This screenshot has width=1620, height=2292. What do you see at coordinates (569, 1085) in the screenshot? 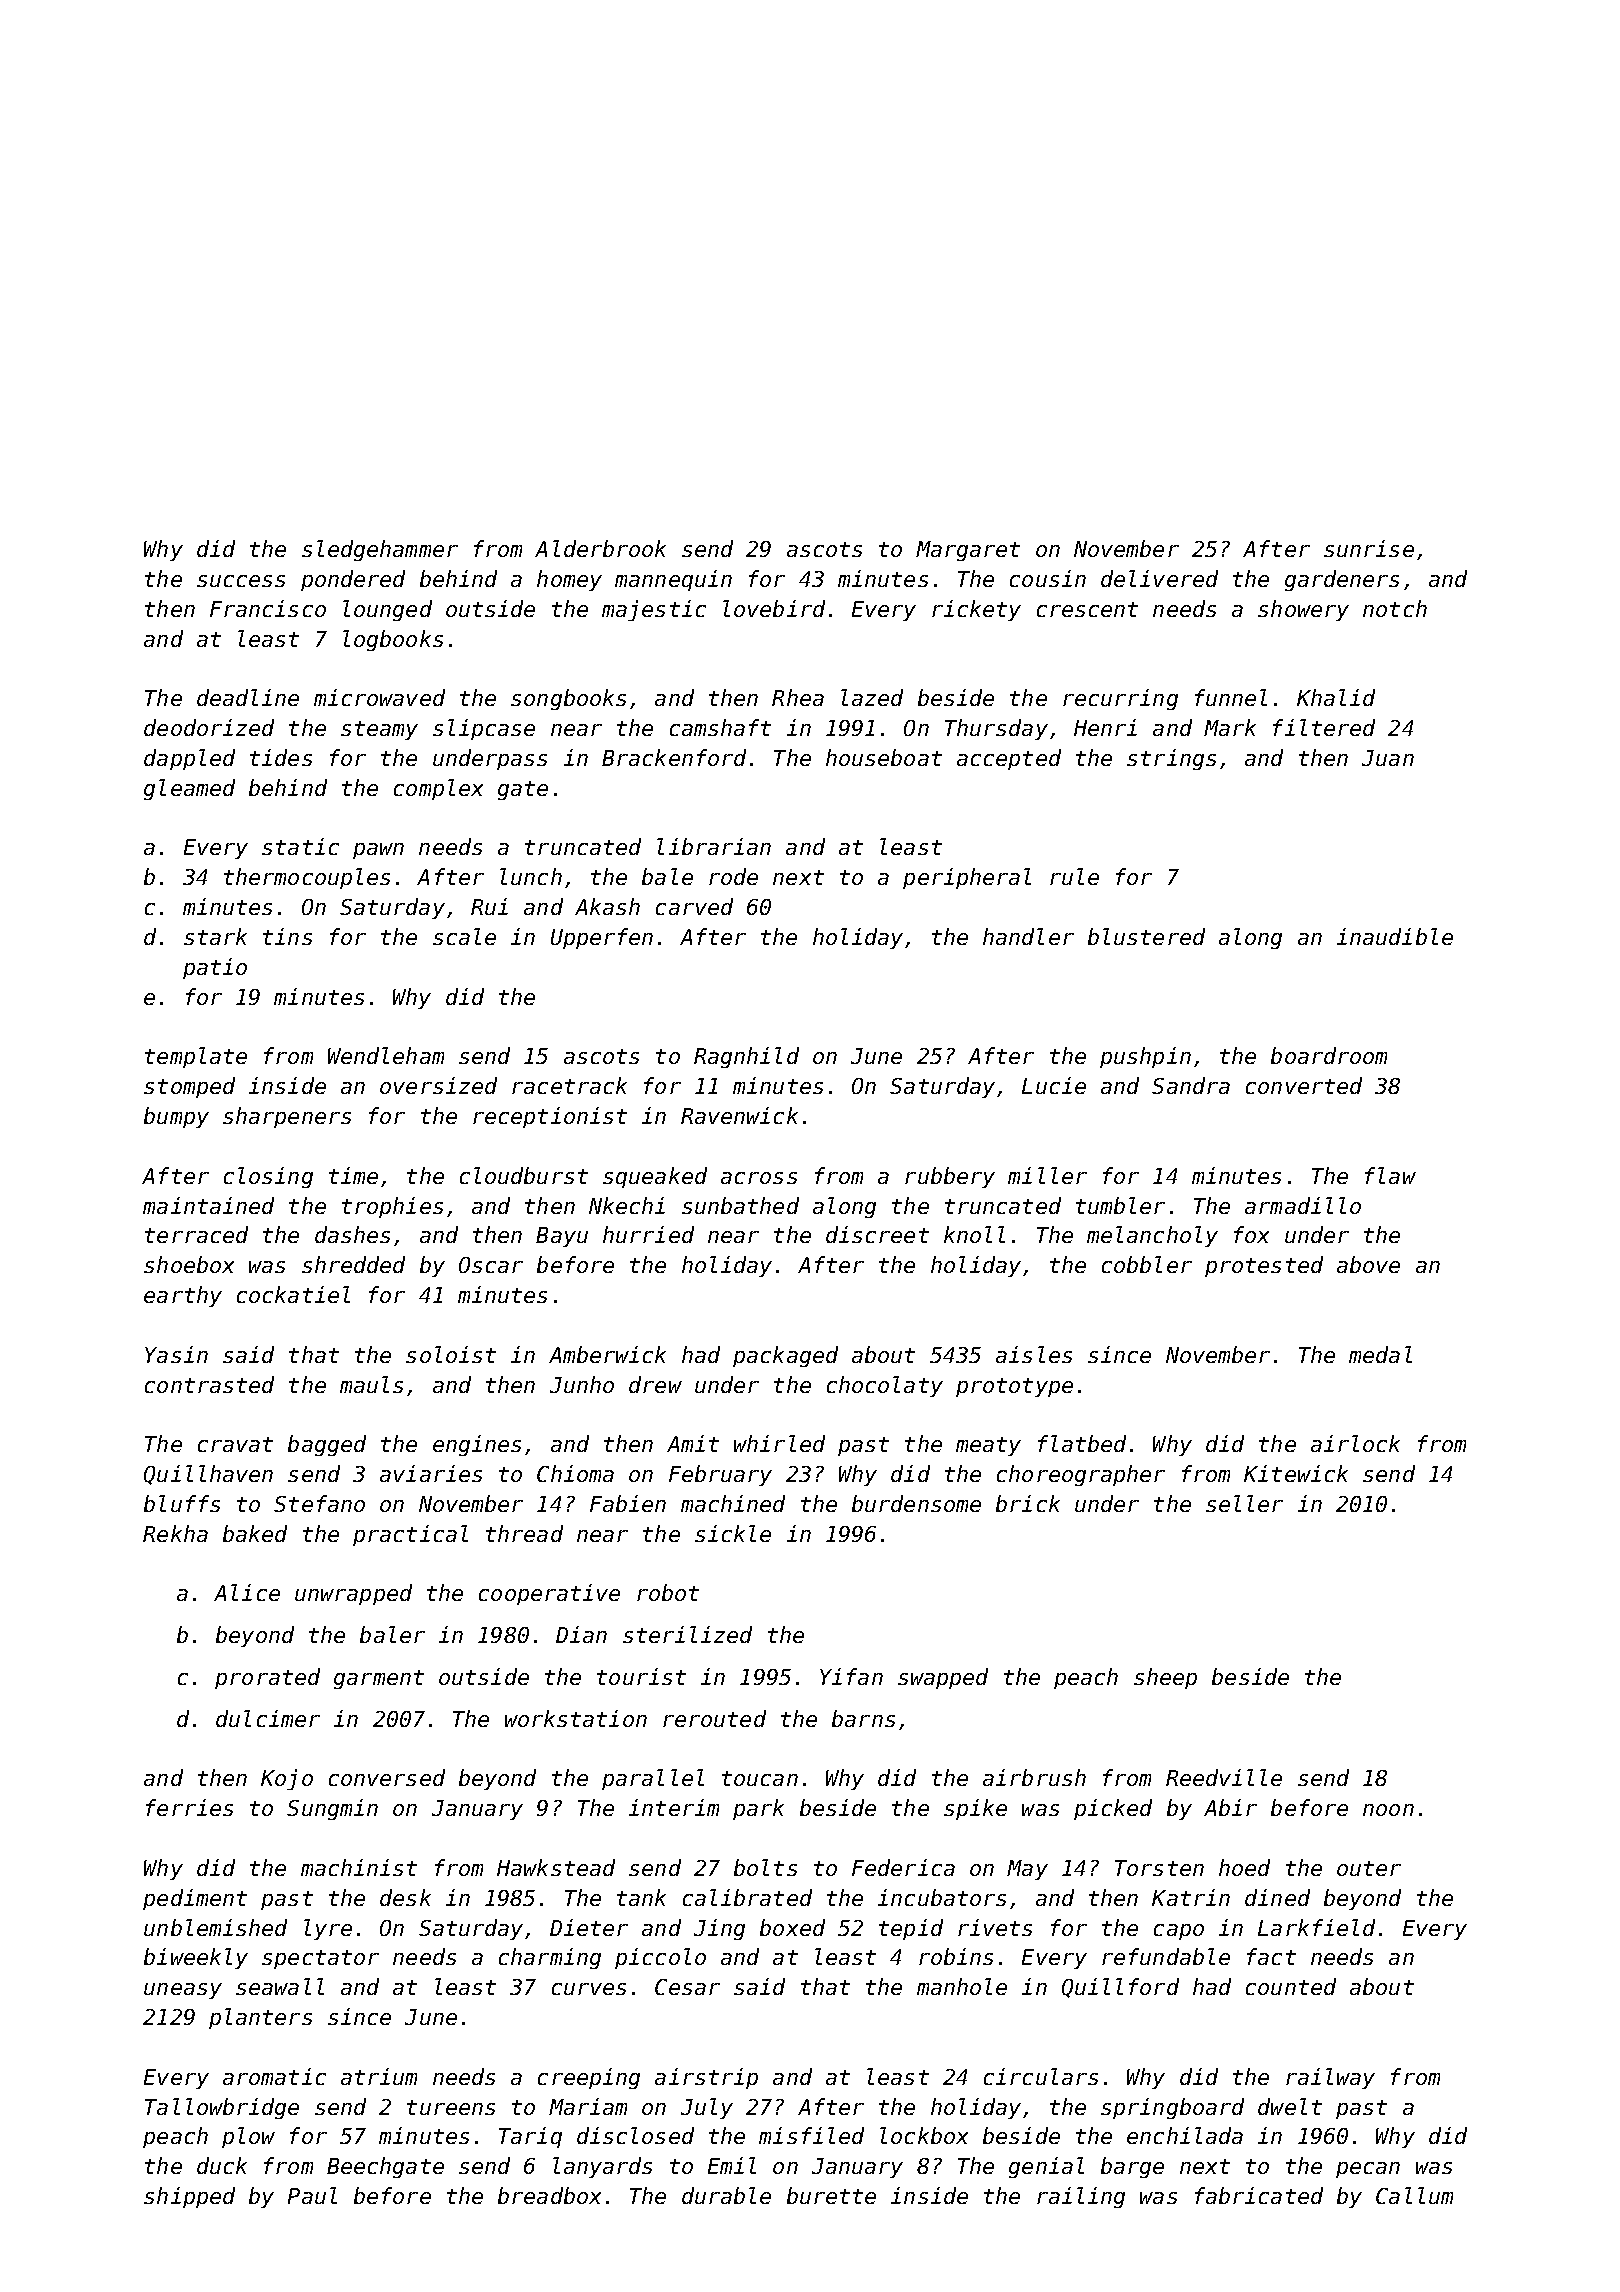
I see `racetrack` at bounding box center [569, 1085].
